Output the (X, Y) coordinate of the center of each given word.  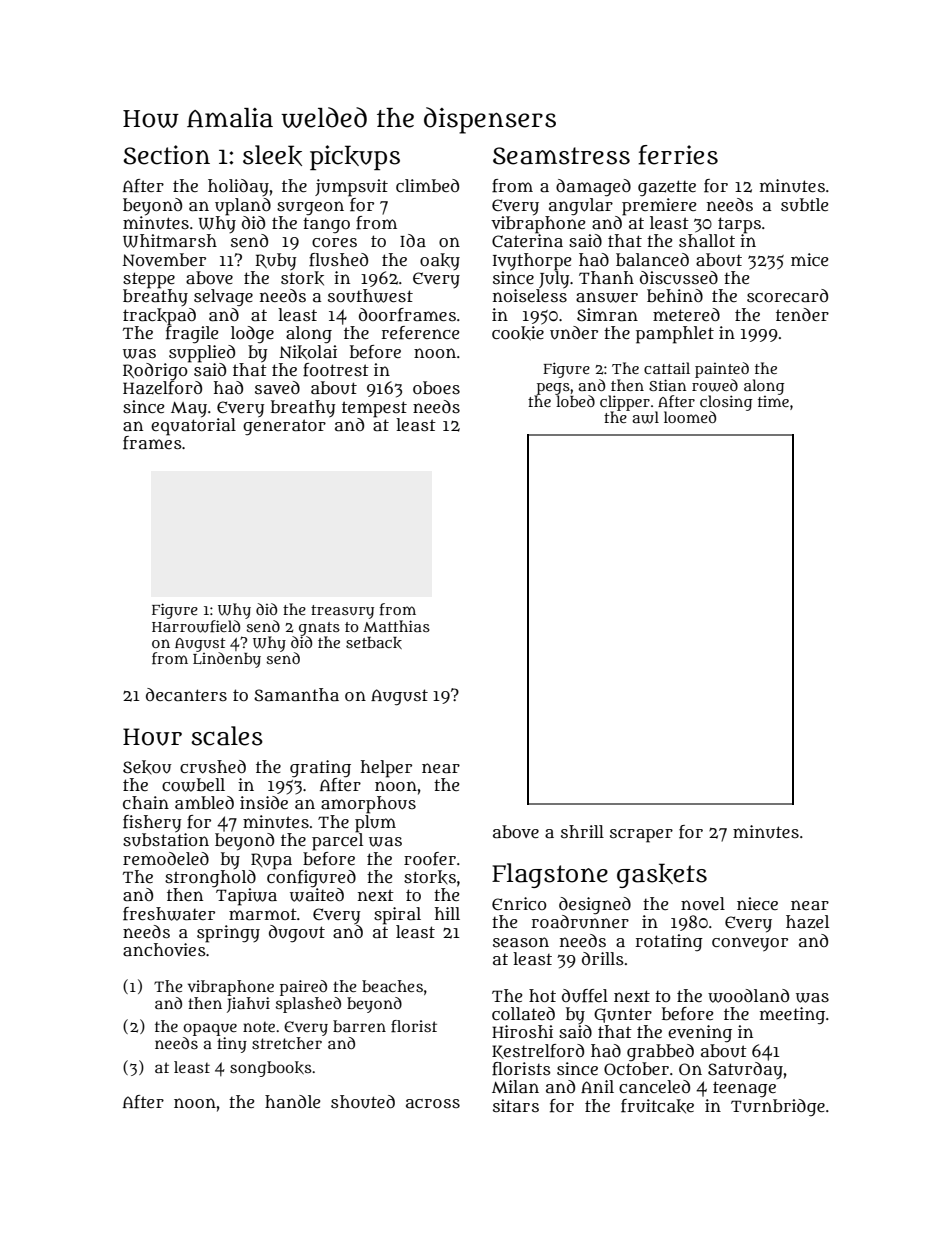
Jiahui (248, 1005)
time (773, 401)
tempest (374, 409)
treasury (342, 612)
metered (686, 314)
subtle (804, 204)
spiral (397, 916)
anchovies (164, 949)
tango (326, 225)
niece (757, 903)
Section (166, 155)
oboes (436, 387)
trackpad (159, 316)
